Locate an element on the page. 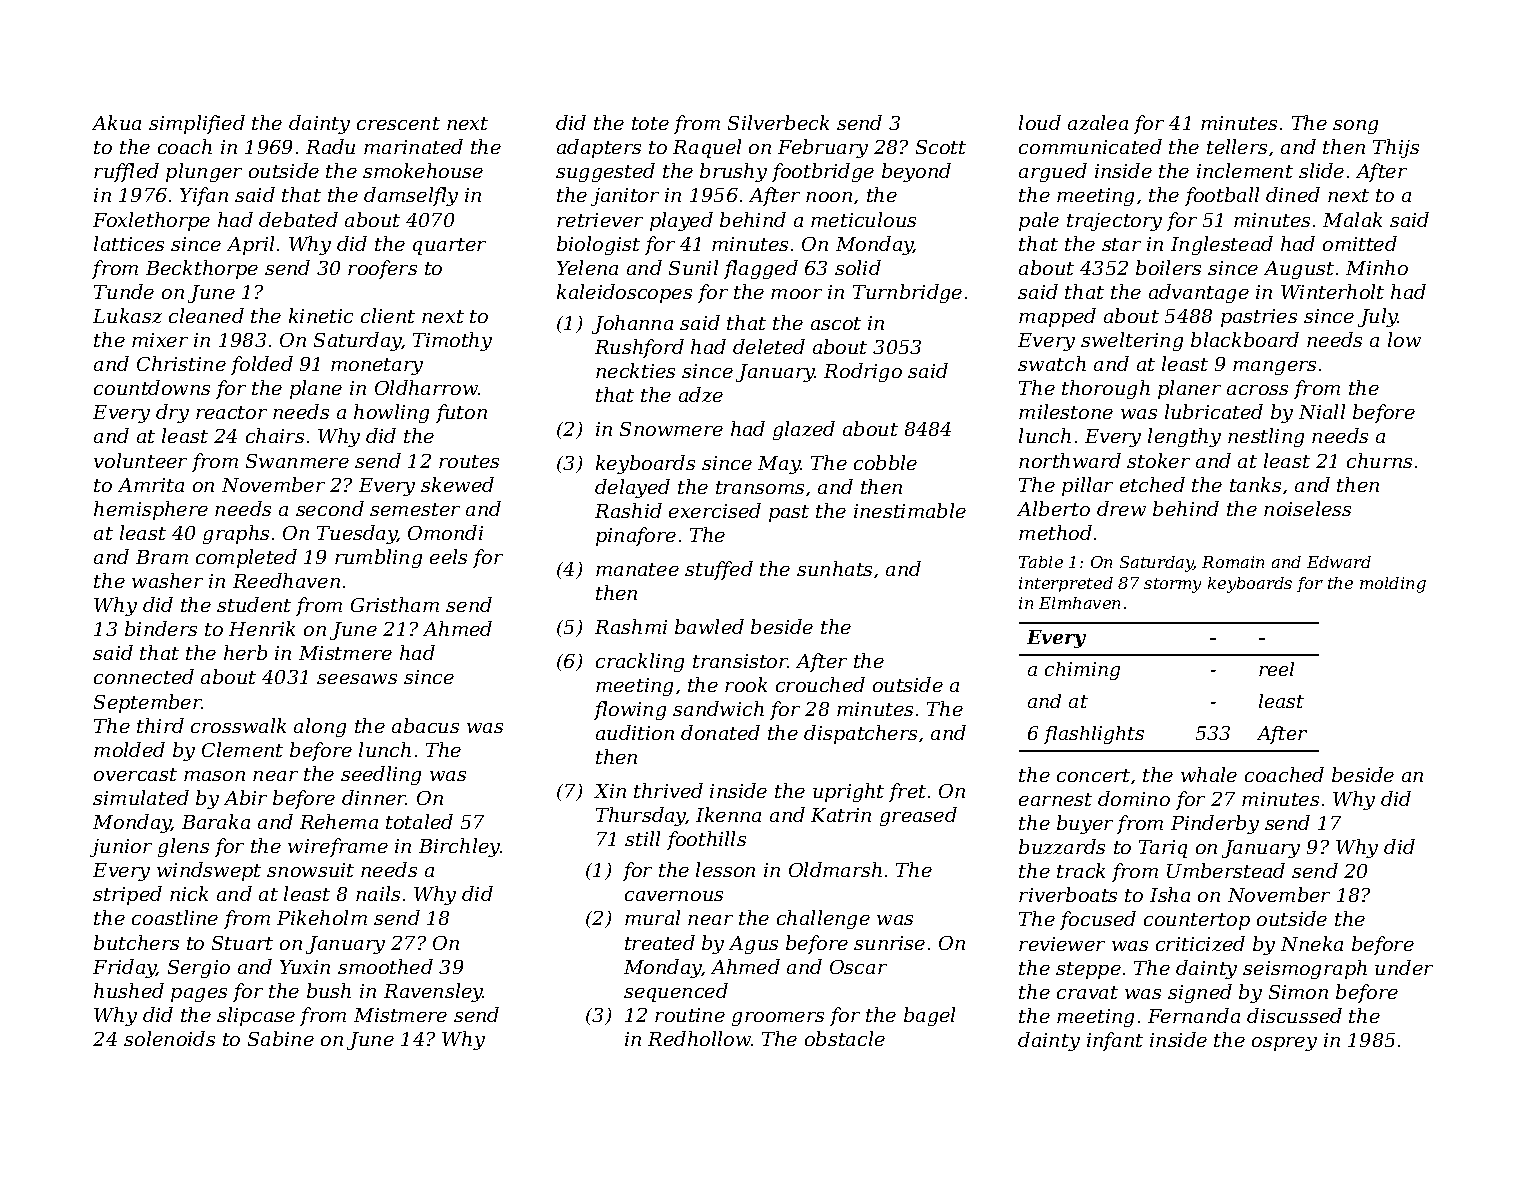 Image resolution: width=1527 pixels, height=1180 pixels. Redhollow is located at coordinates (699, 1038).
